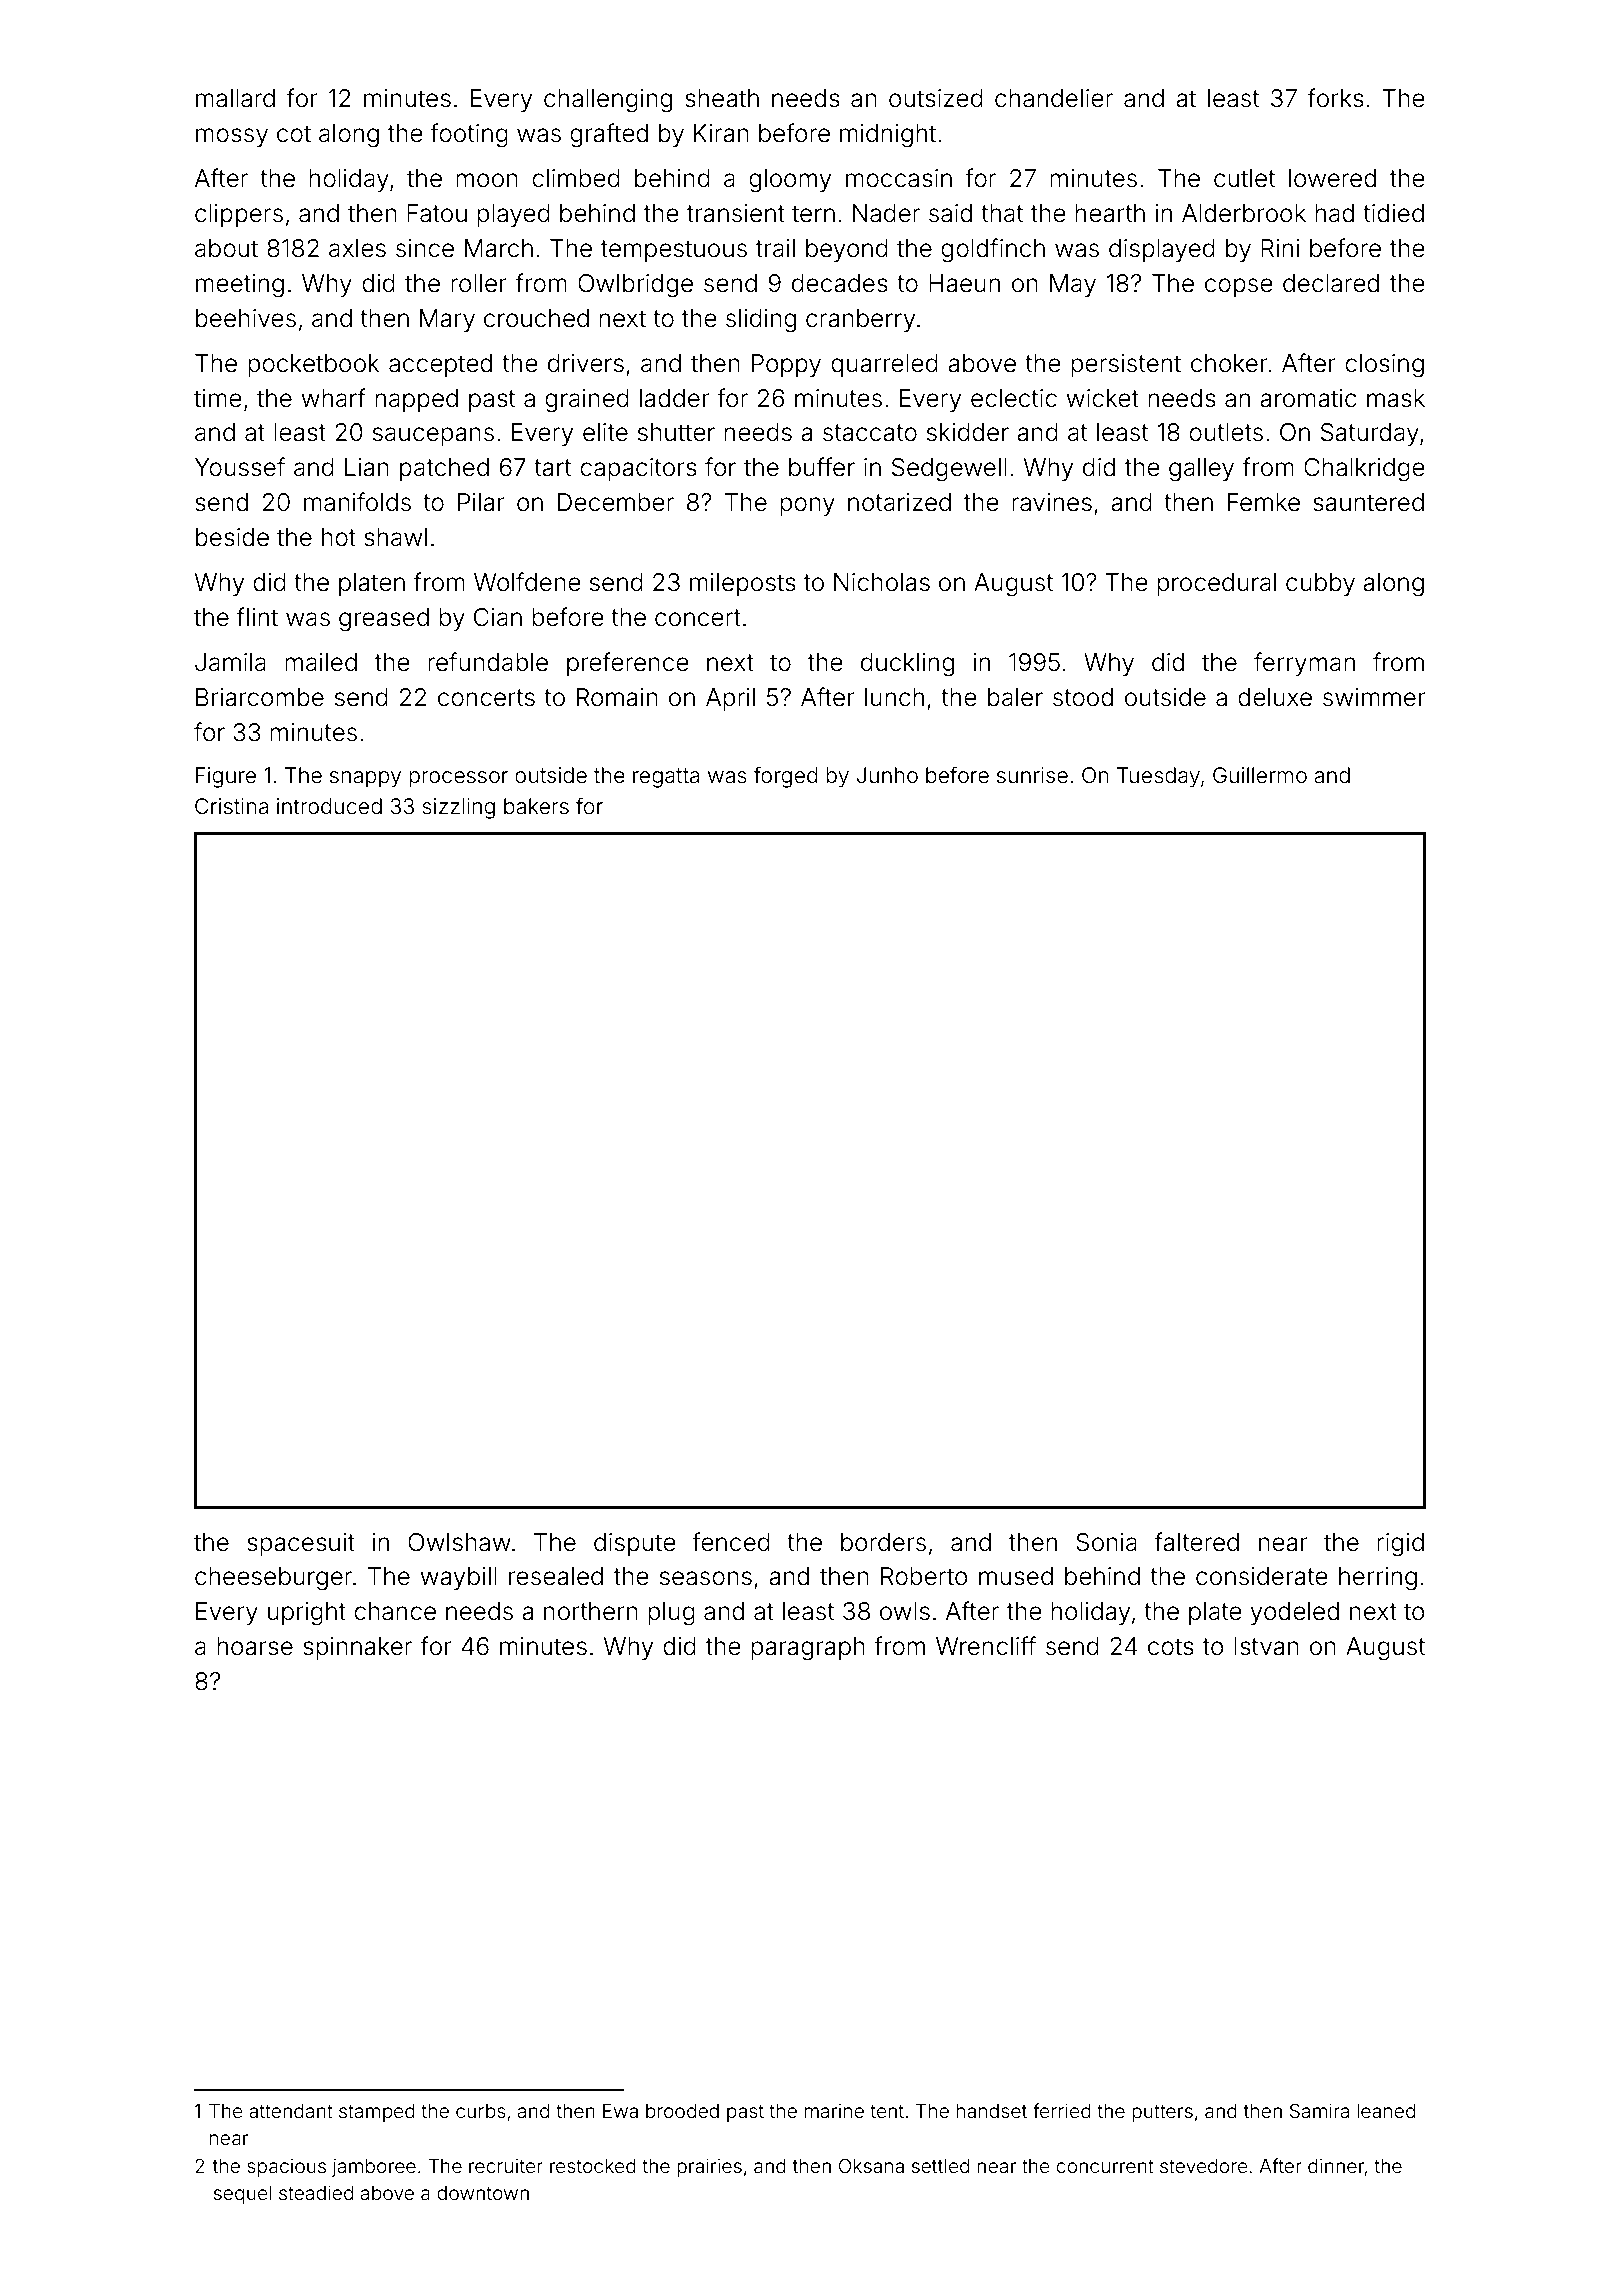 This screenshot has width=1620, height=2292. What do you see at coordinates (499, 248) in the screenshot?
I see `March` at bounding box center [499, 248].
